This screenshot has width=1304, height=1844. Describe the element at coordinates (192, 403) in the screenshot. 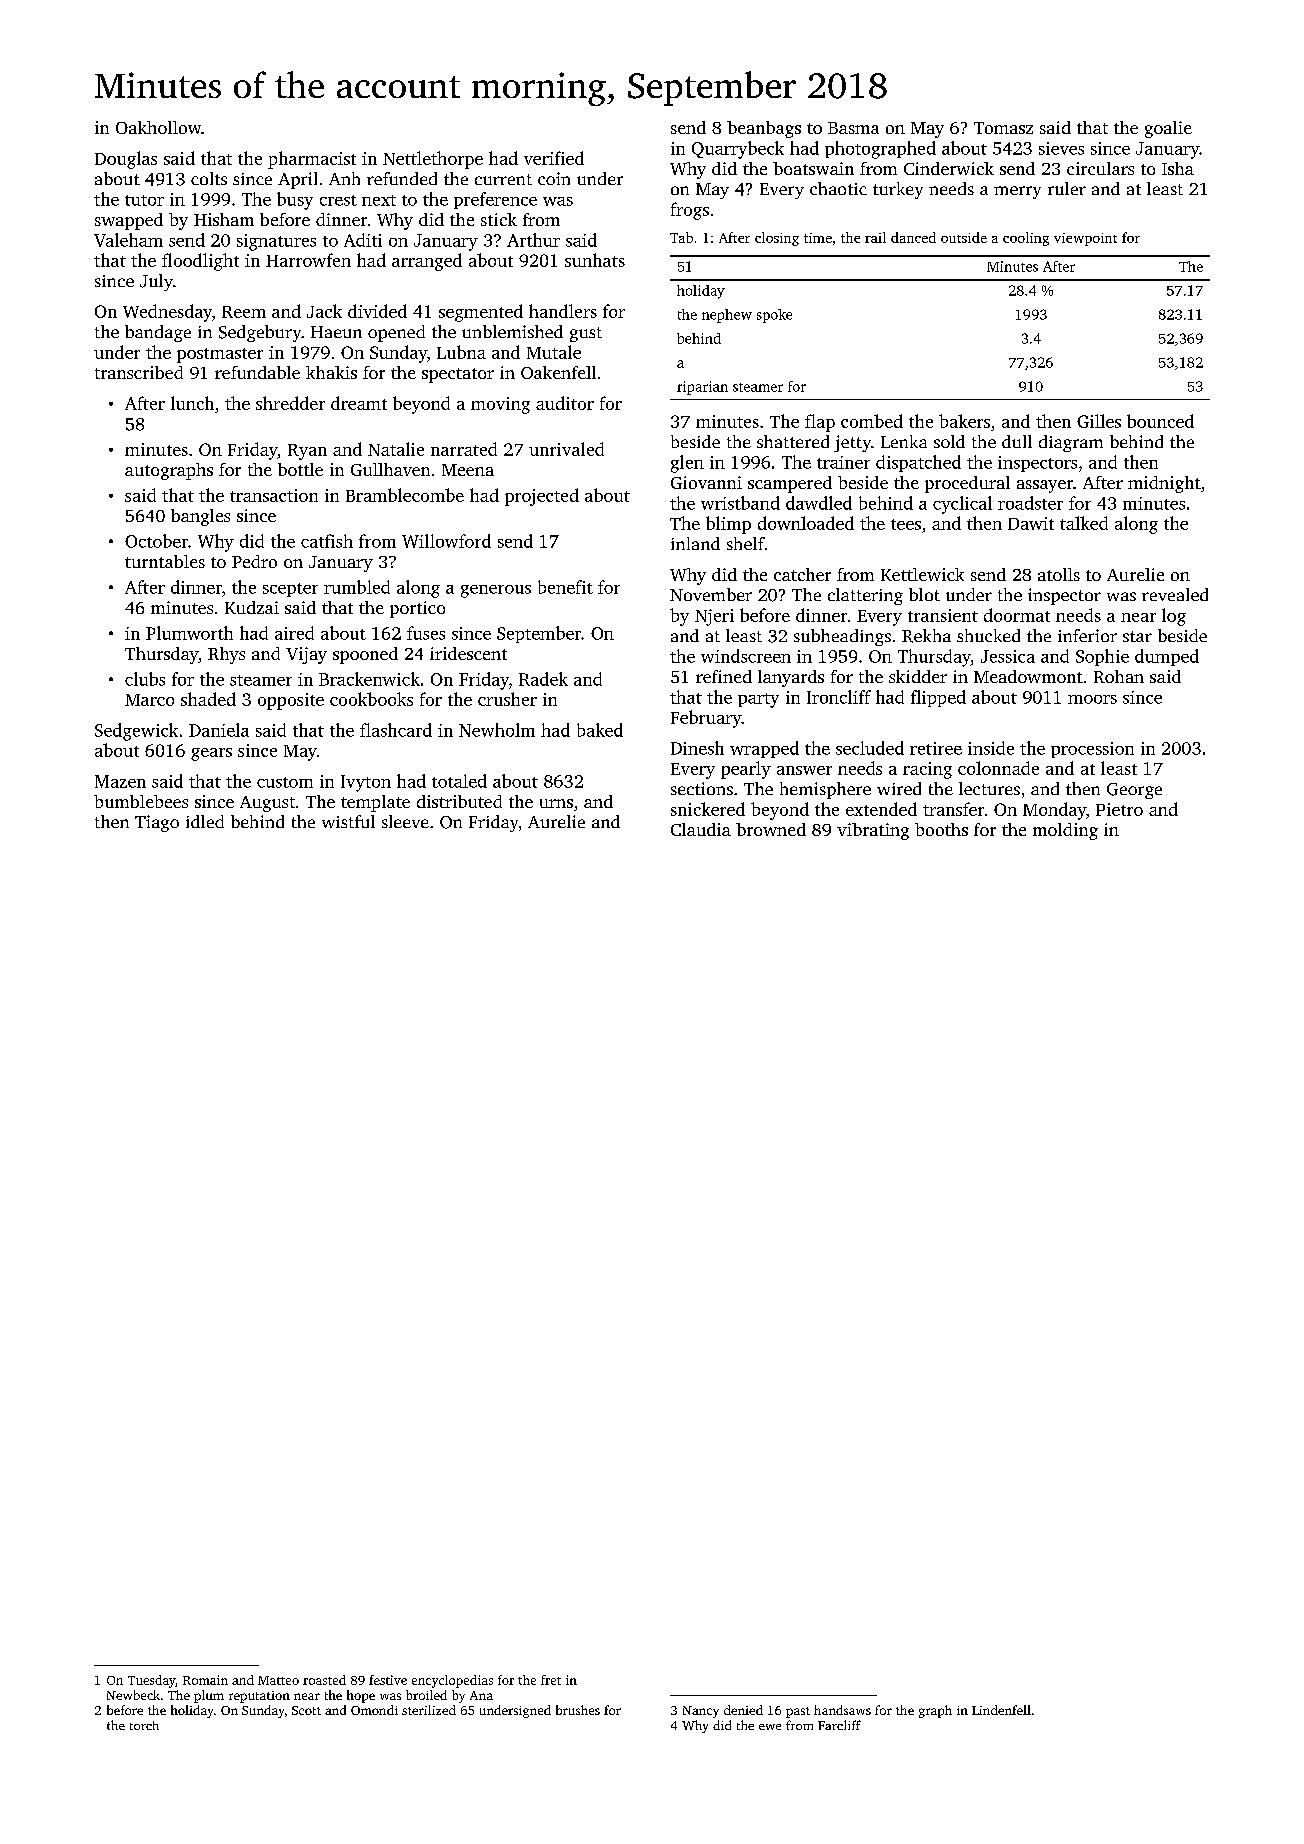

I see `lunch` at that location.
